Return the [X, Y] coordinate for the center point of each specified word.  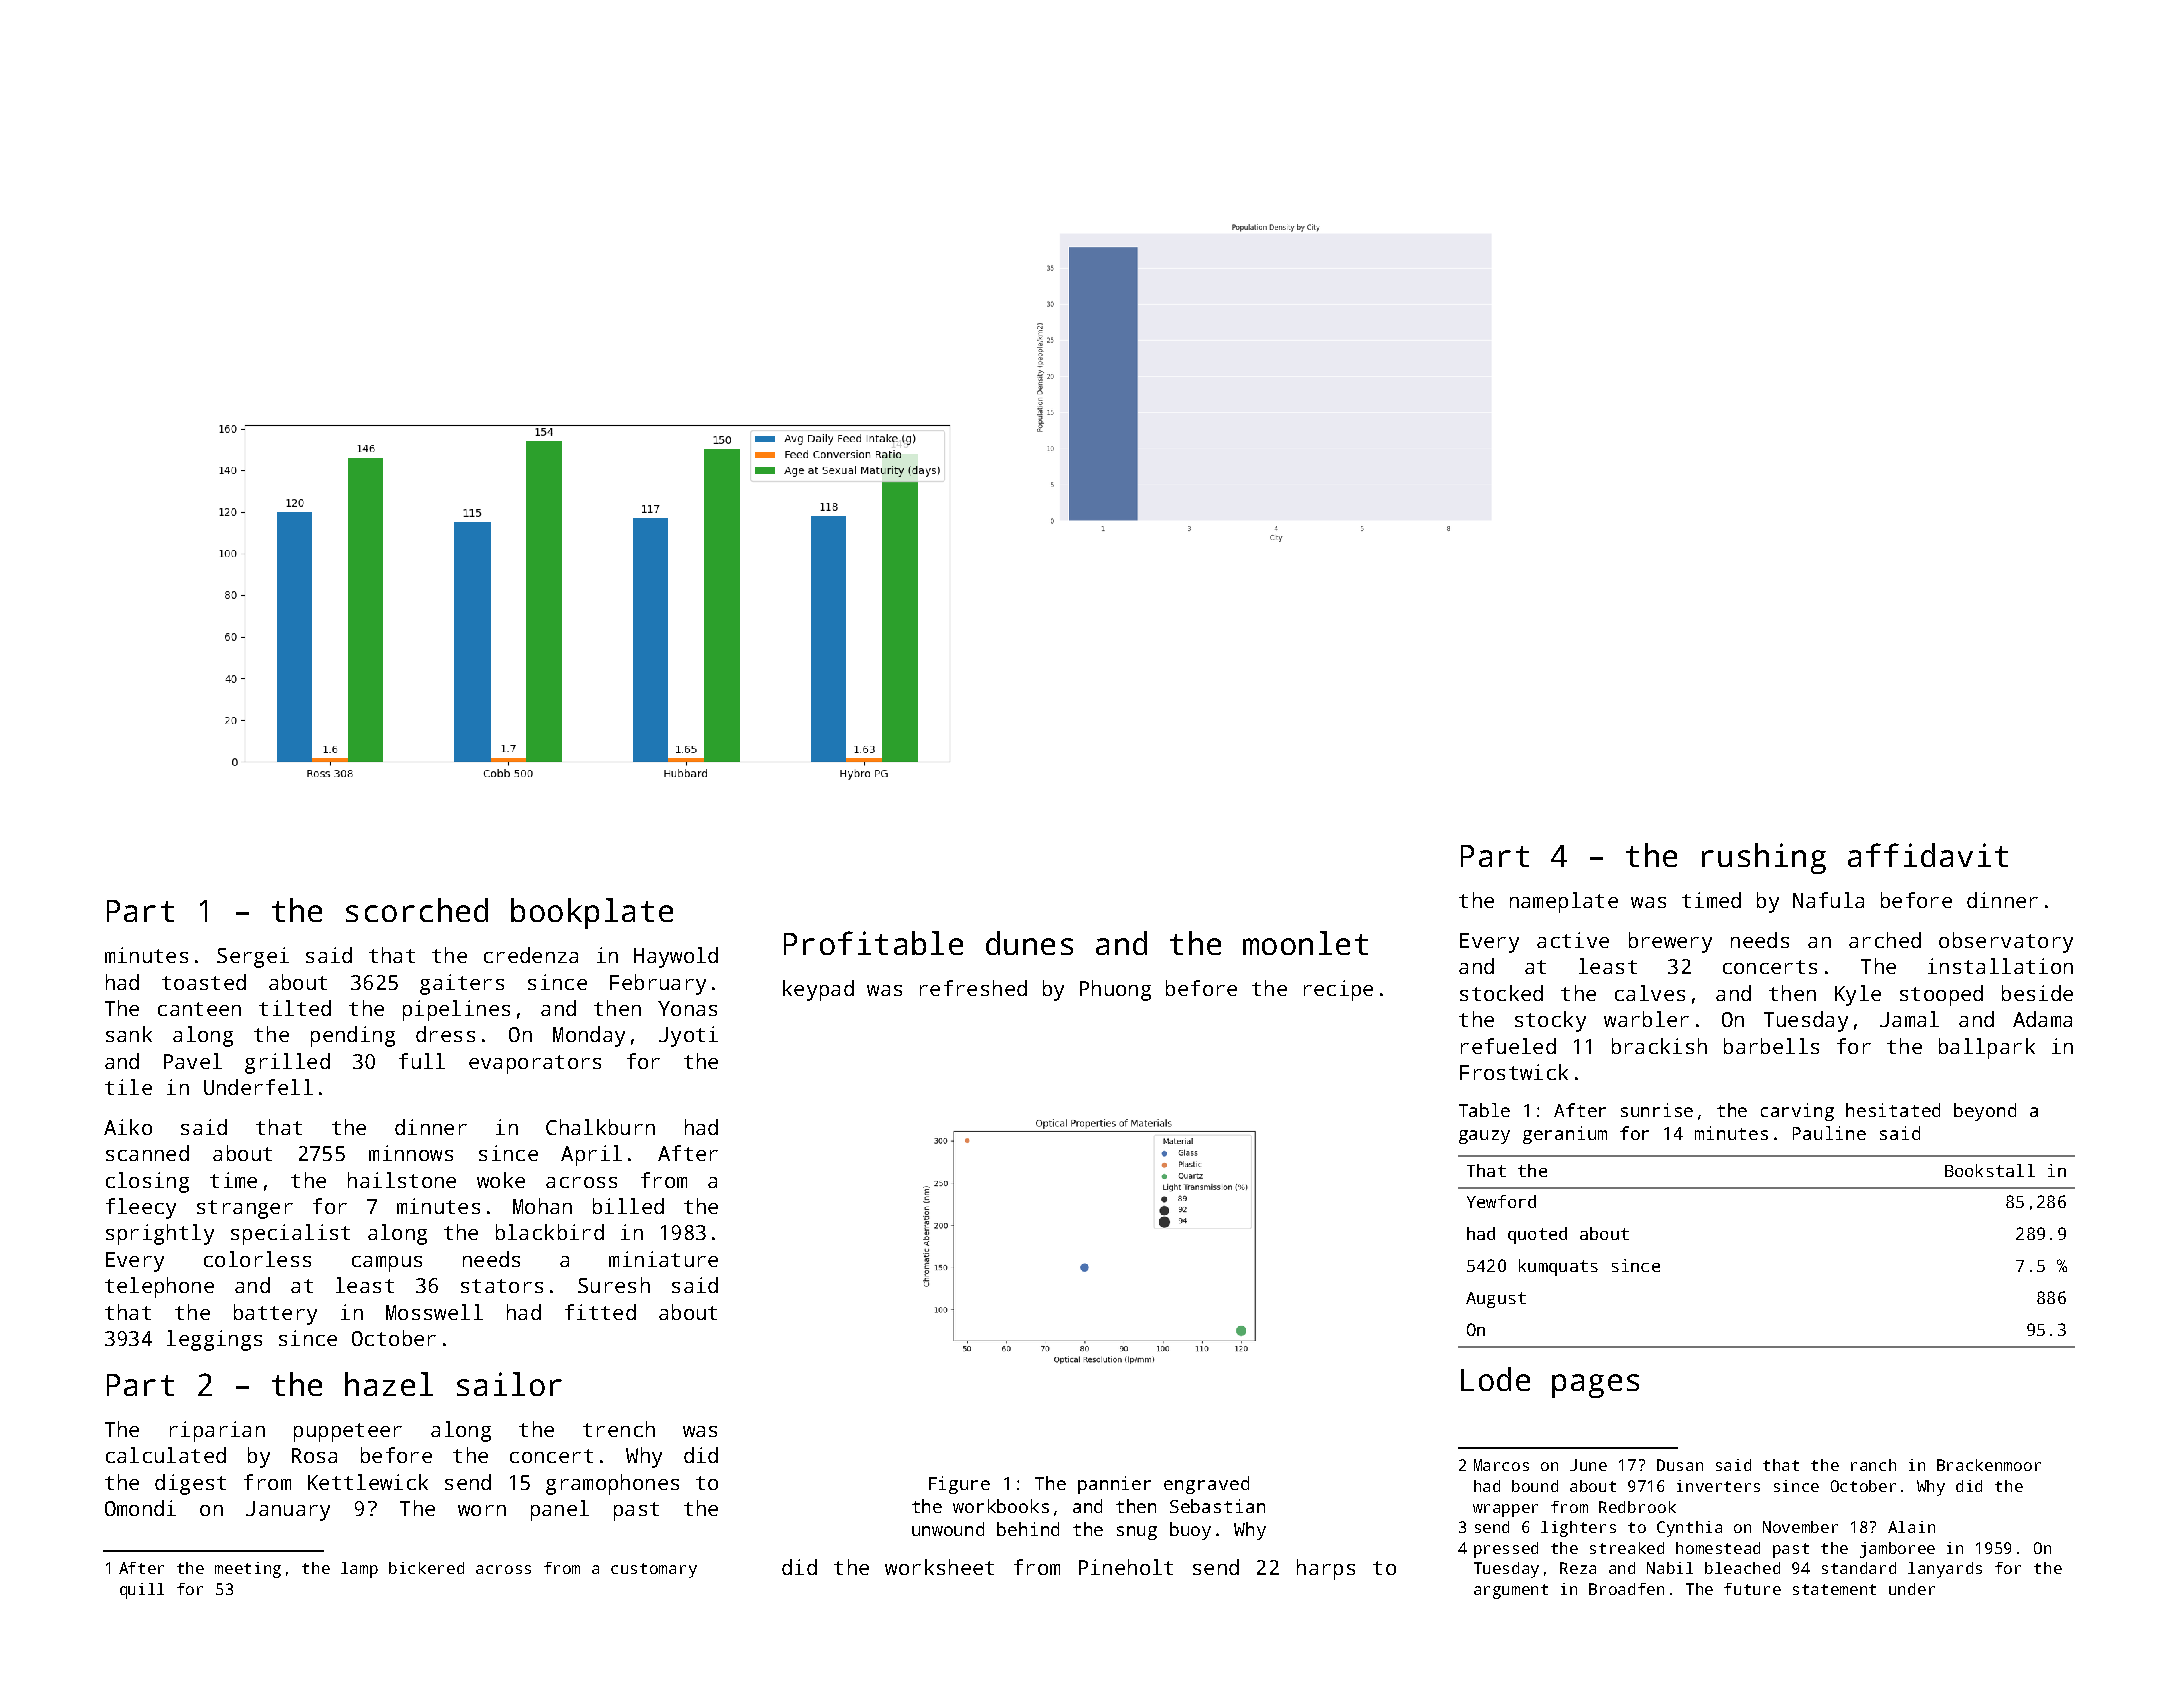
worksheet [939, 1567]
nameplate [1564, 902]
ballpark [1987, 1048]
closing [147, 1182]
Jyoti [688, 1036]
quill [142, 1591]
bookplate [592, 913]
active [1573, 940]
